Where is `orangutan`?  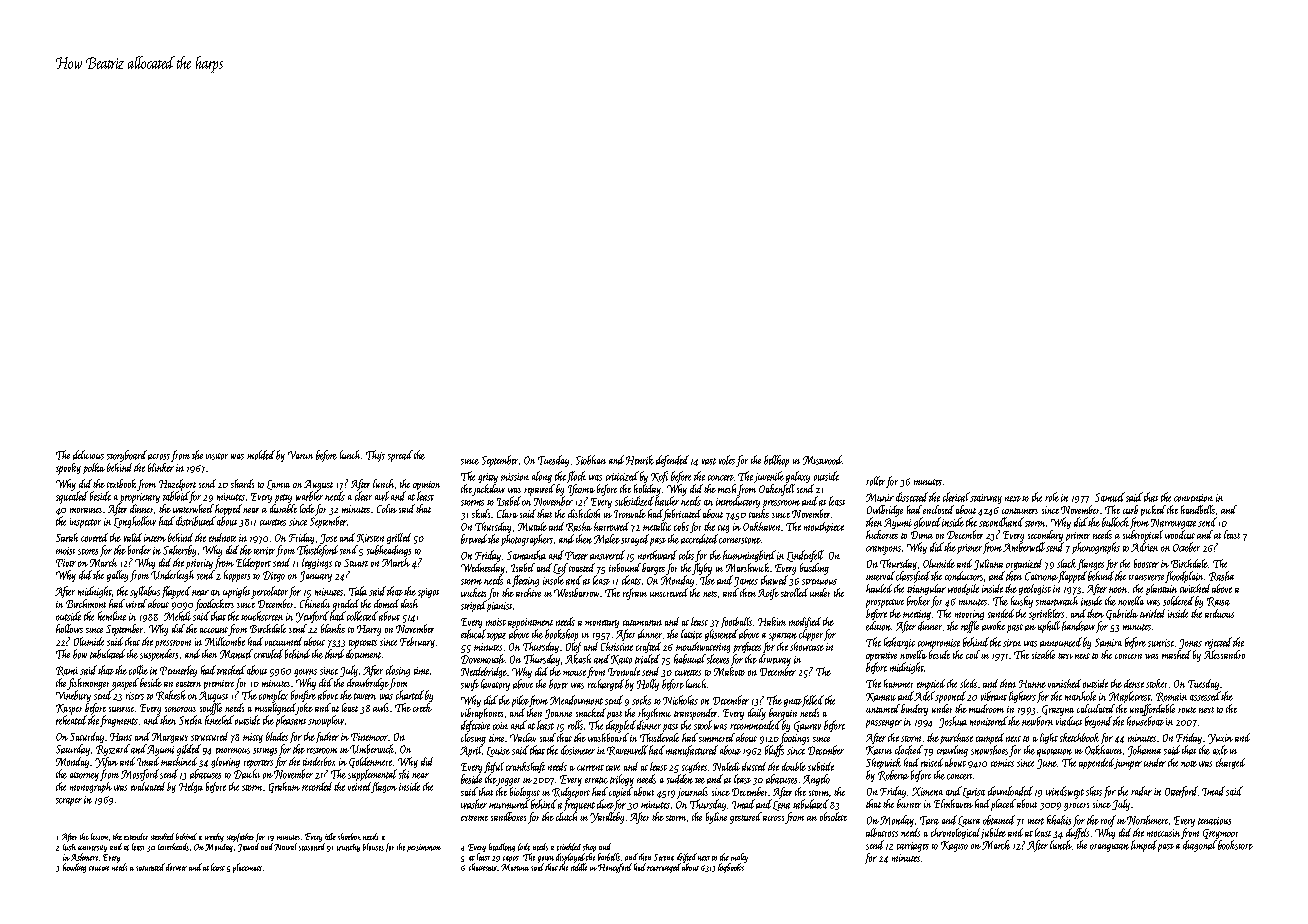 orangutan is located at coordinates (1109, 848).
